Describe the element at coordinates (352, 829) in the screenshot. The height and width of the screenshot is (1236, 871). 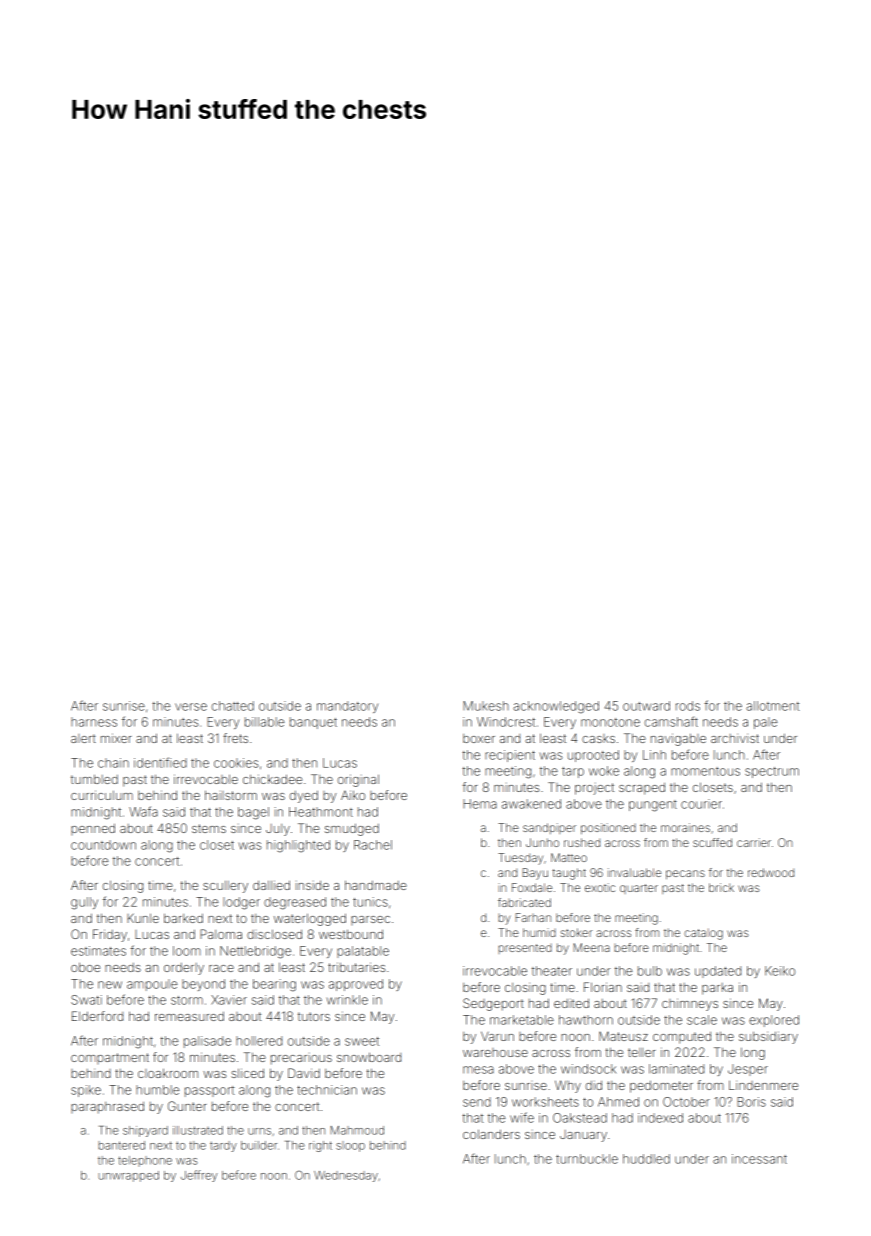
I see `smudged` at that location.
